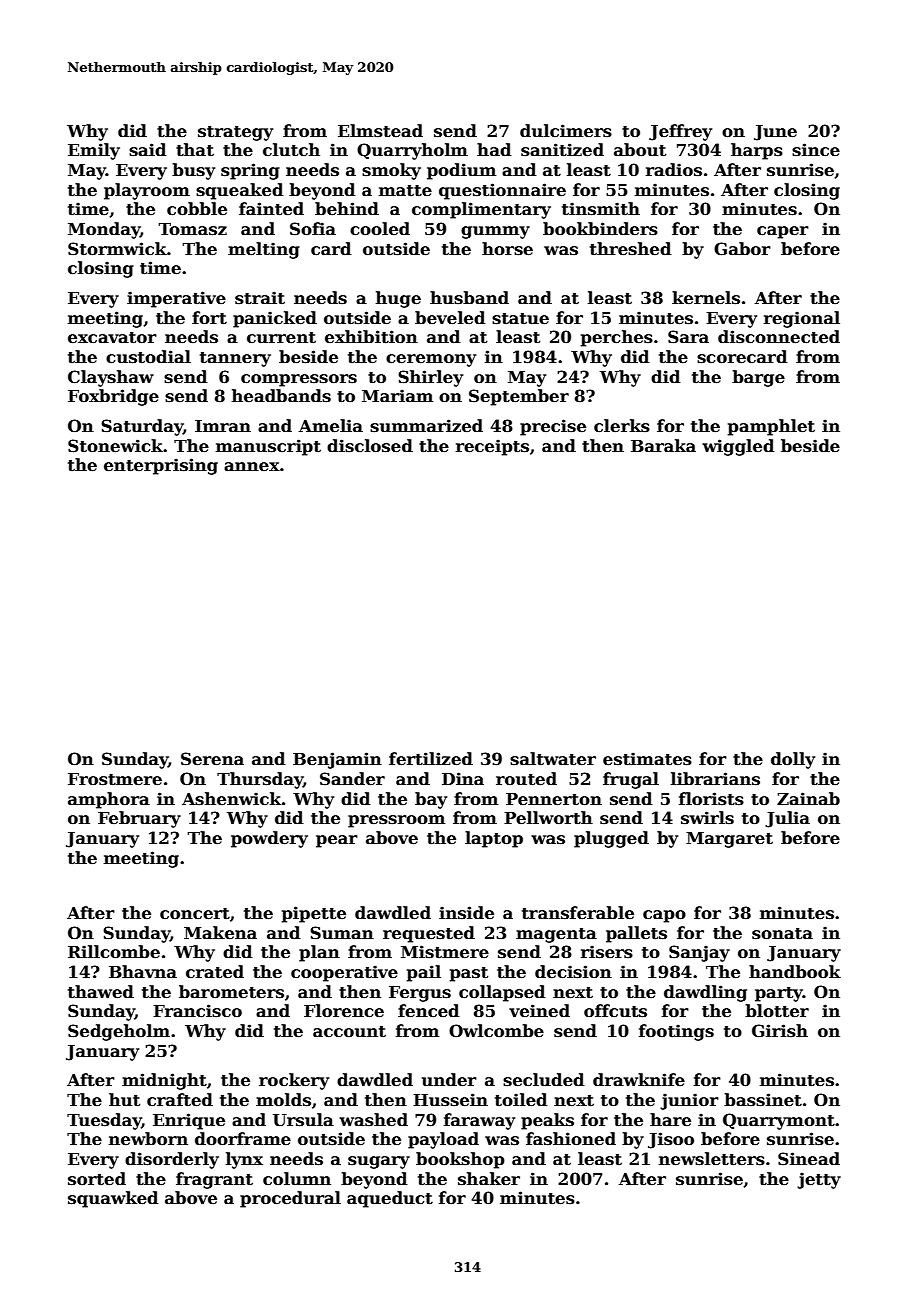  Describe the element at coordinates (235, 133) in the screenshot. I see `strategy` at that location.
